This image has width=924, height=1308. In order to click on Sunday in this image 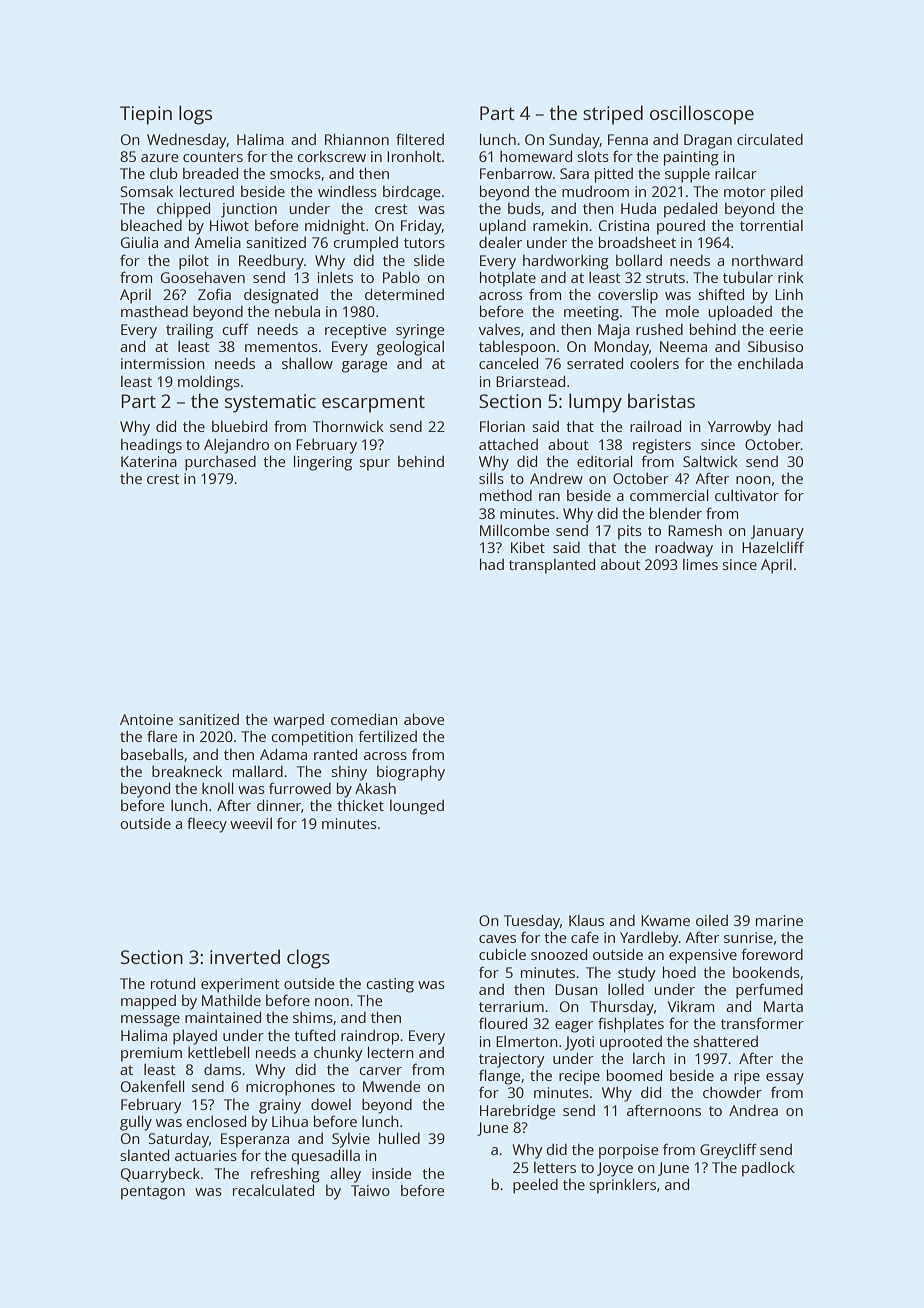, I will do `click(574, 141)`.
